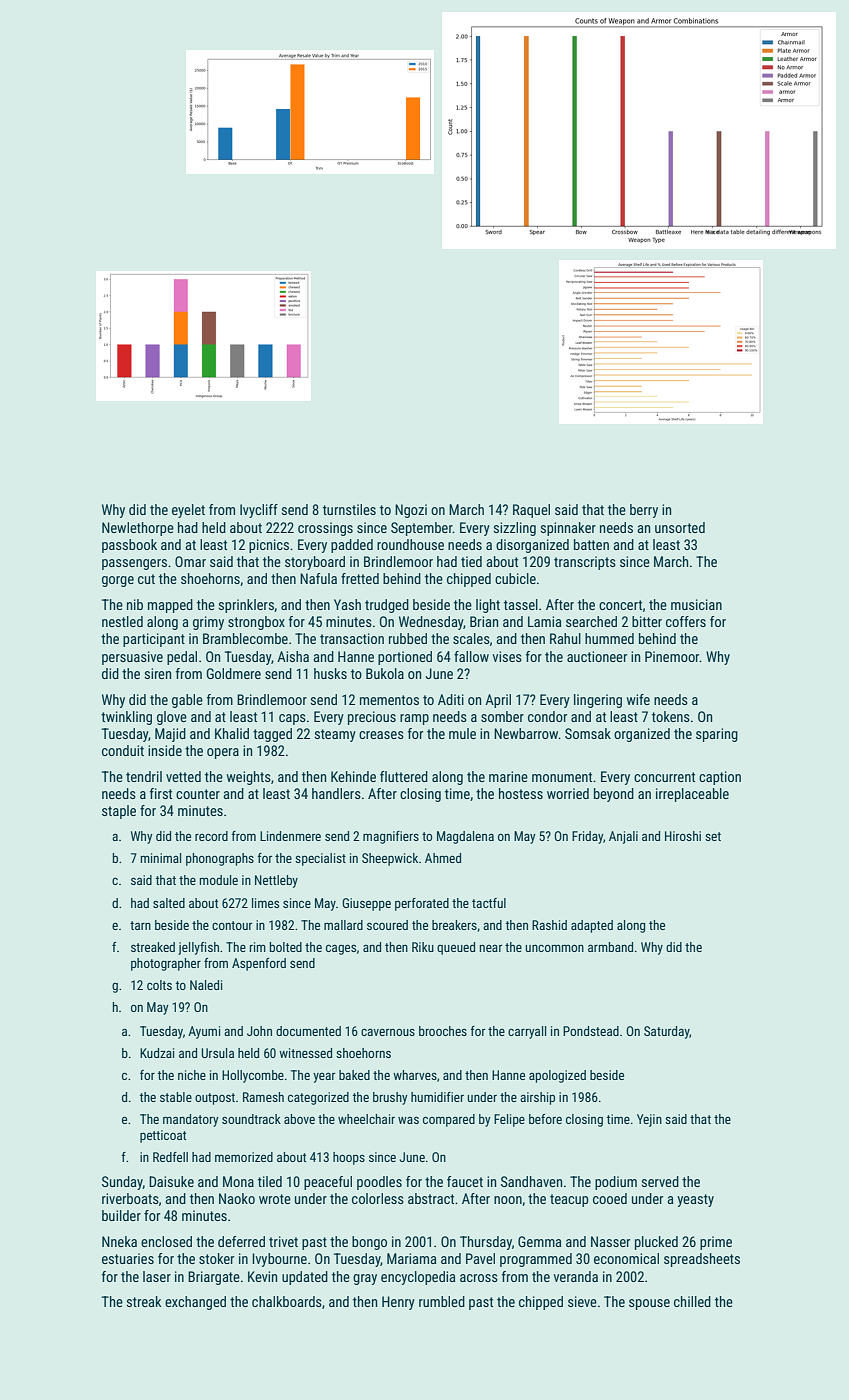  What do you see at coordinates (644, 511) in the screenshot?
I see `berry` at bounding box center [644, 511].
